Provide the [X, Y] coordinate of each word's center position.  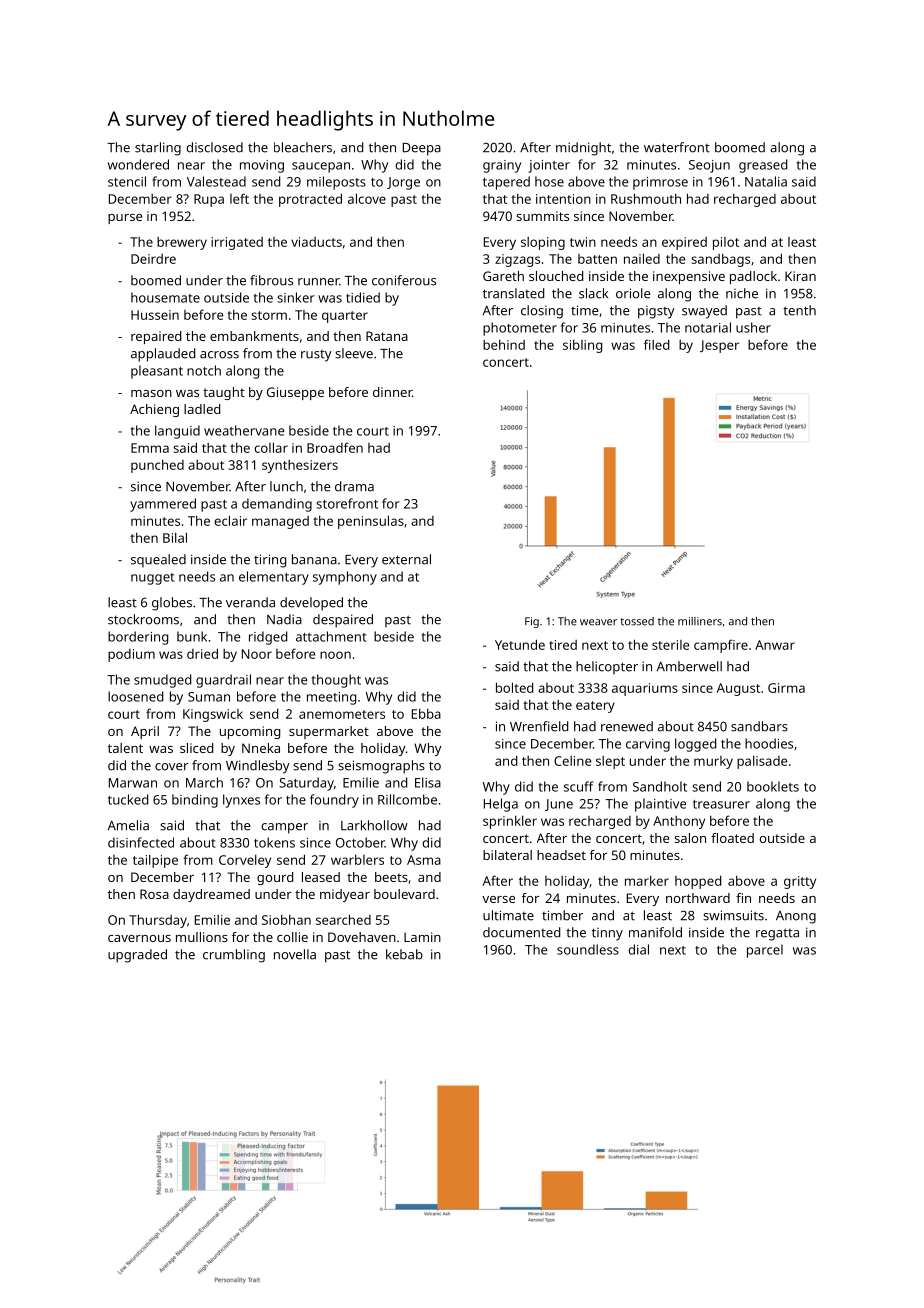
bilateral [507, 855]
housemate [165, 297]
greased [763, 166]
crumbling [234, 956]
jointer [549, 166]
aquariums [645, 689]
